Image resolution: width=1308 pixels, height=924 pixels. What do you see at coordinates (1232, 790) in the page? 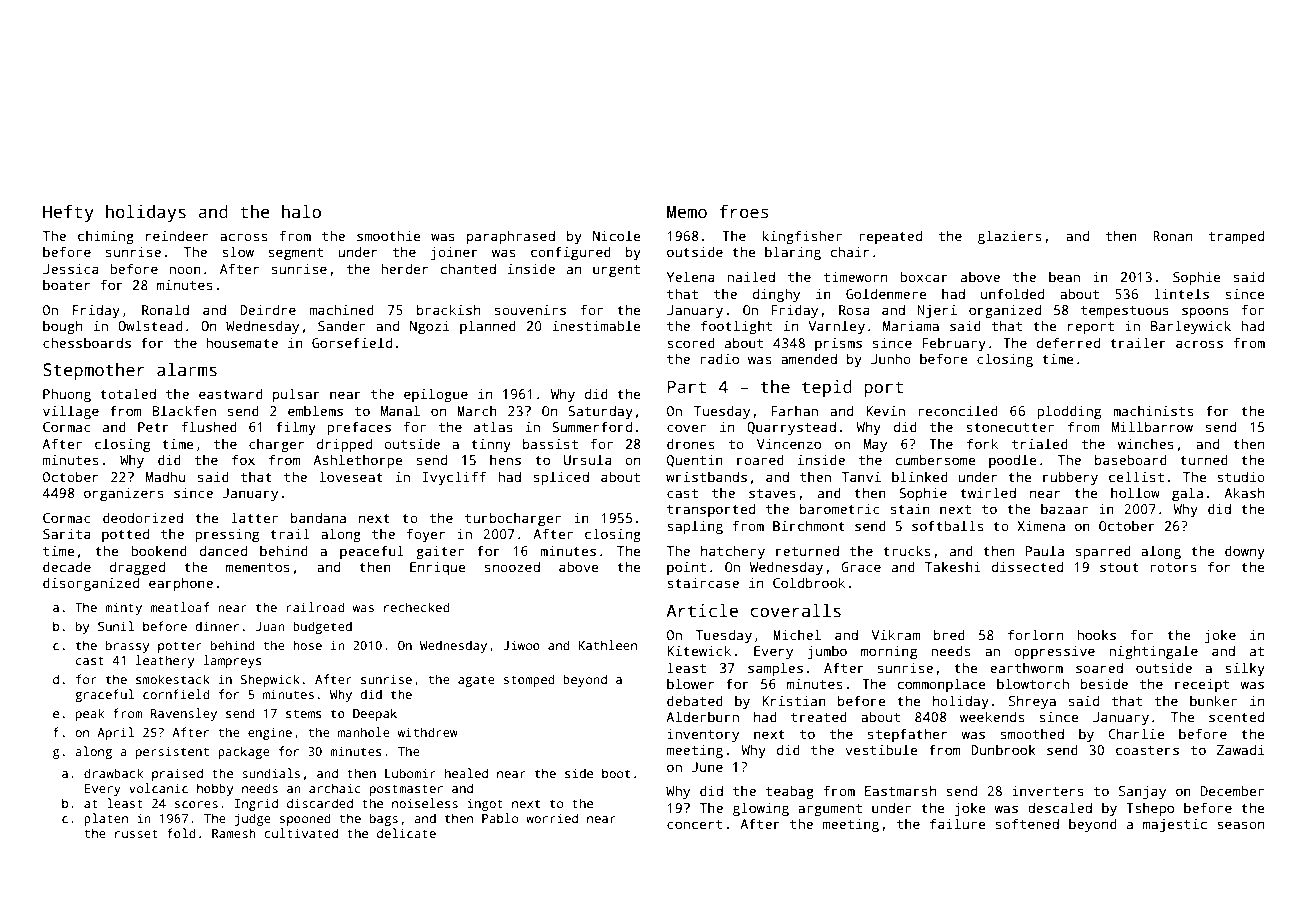
I see `December` at bounding box center [1232, 790].
